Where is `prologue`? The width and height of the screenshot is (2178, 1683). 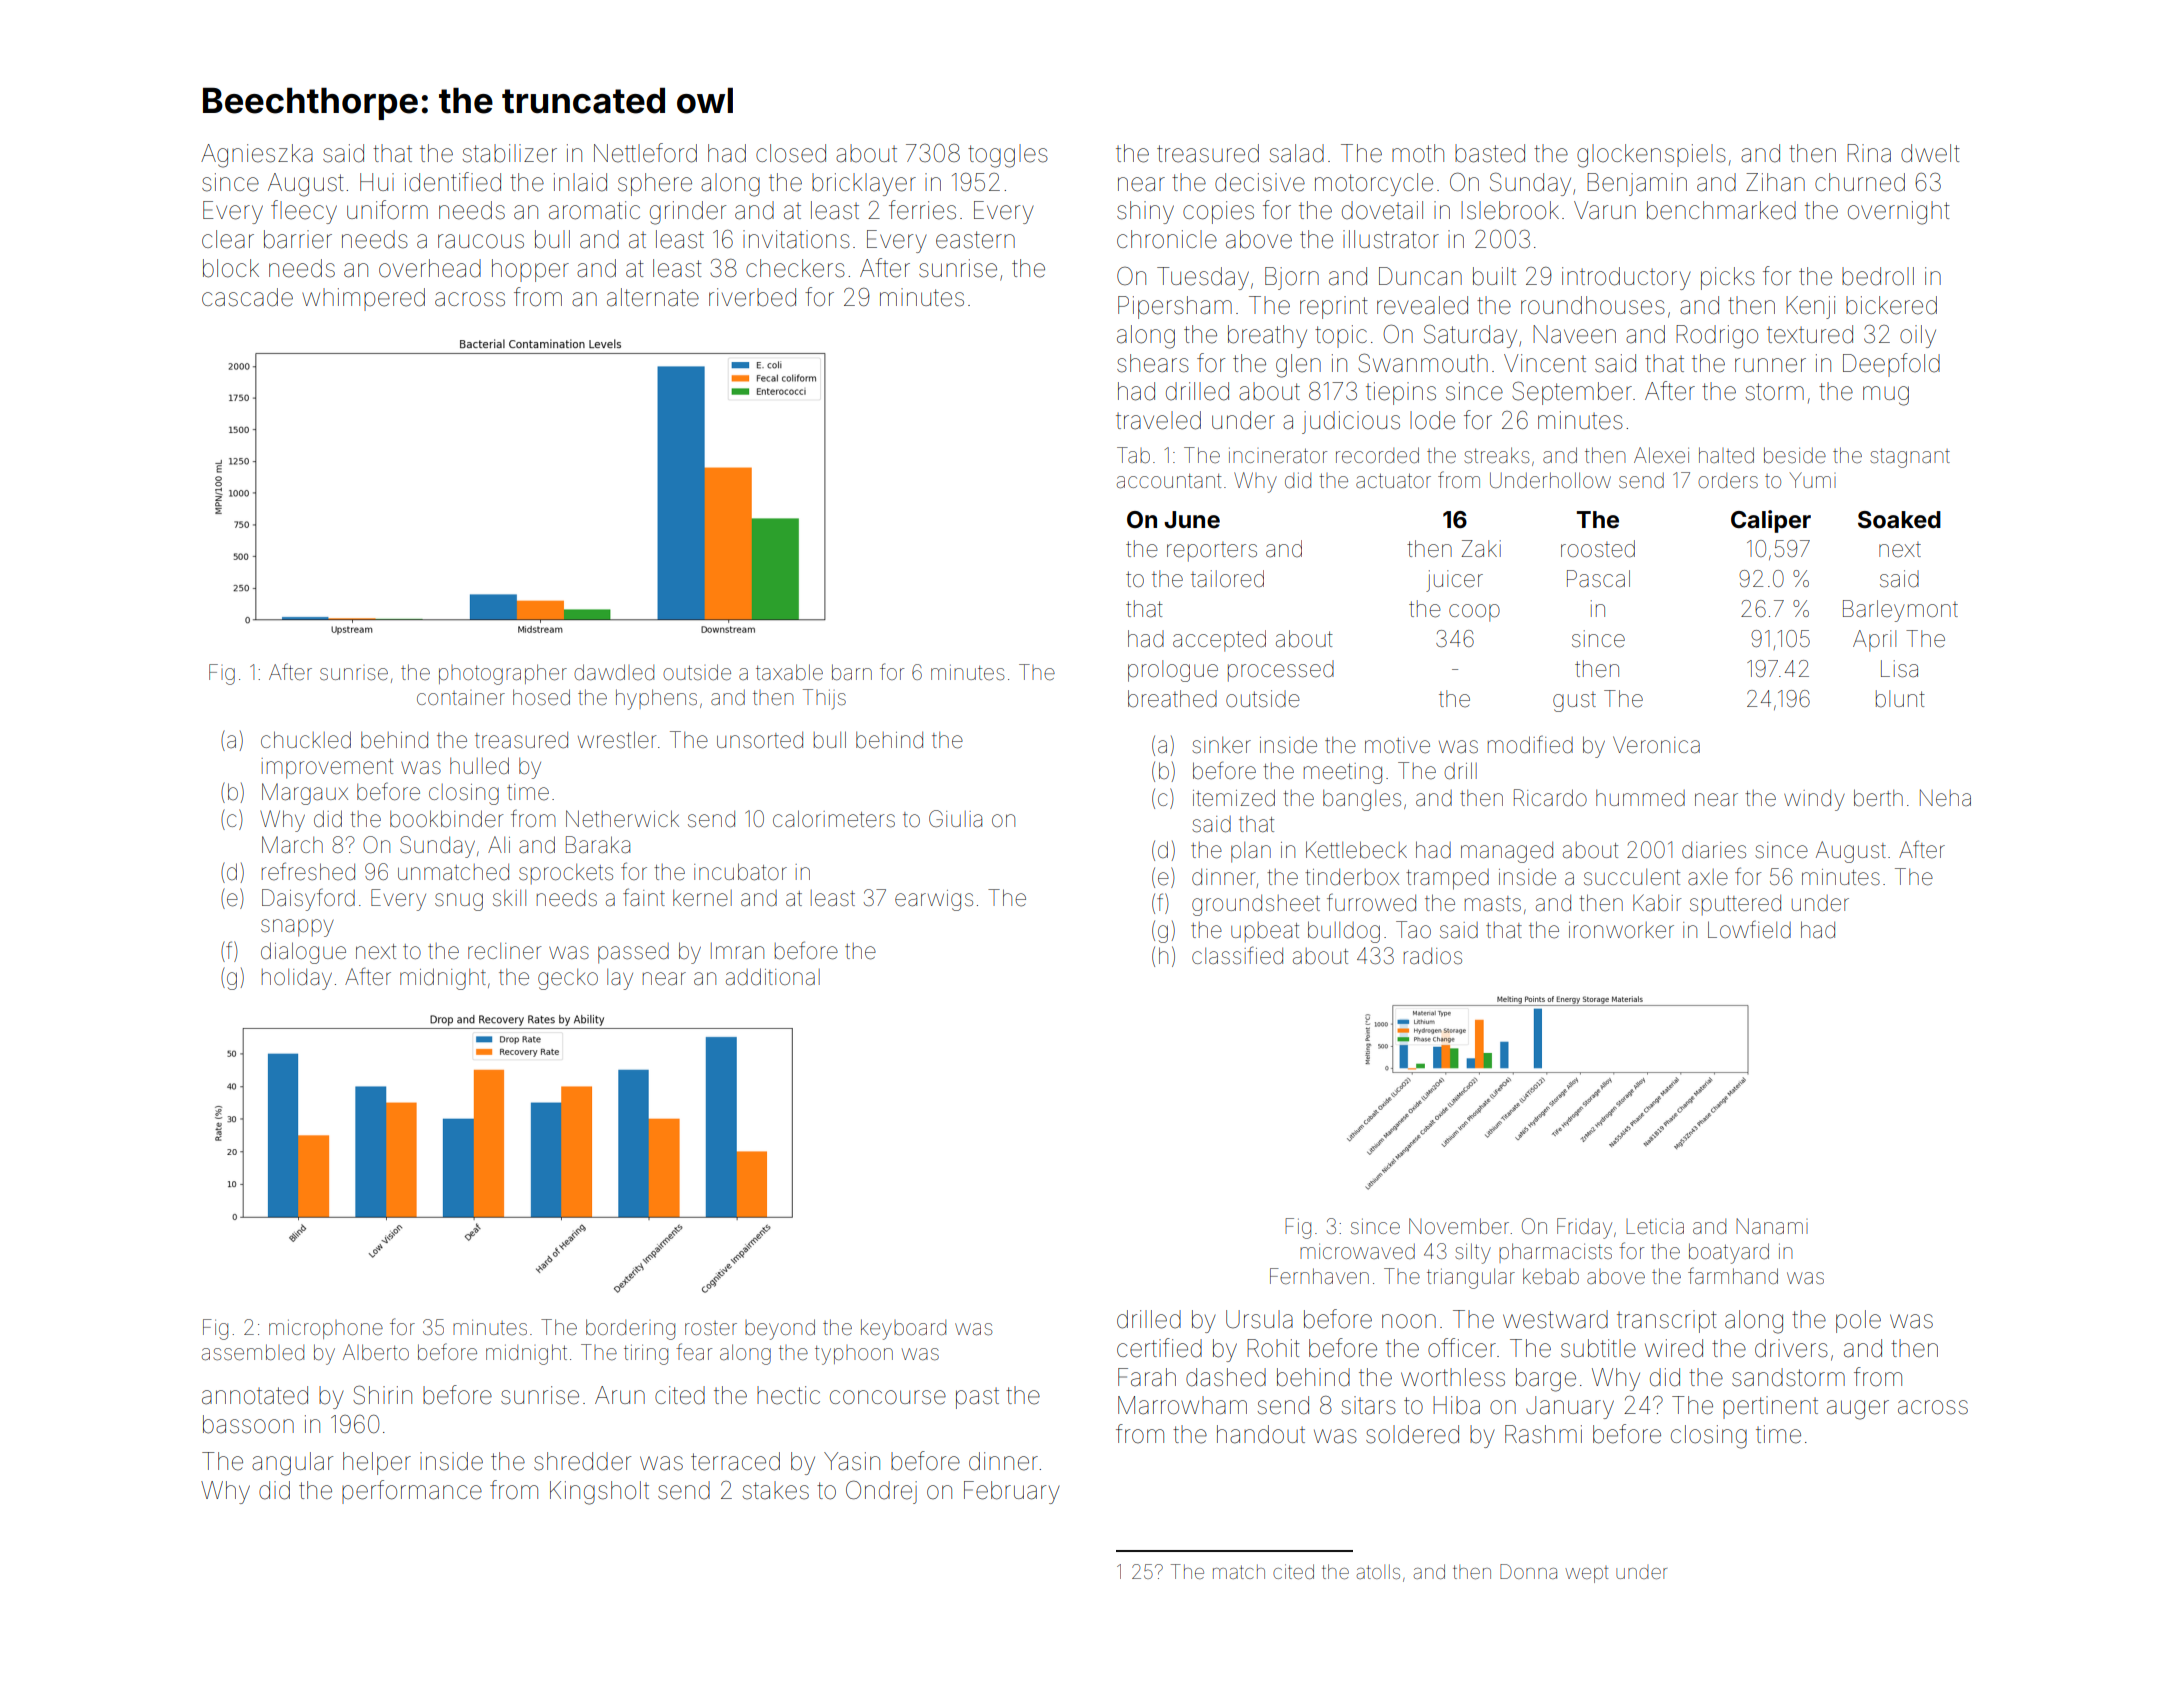
prologue is located at coordinates (1173, 671).
